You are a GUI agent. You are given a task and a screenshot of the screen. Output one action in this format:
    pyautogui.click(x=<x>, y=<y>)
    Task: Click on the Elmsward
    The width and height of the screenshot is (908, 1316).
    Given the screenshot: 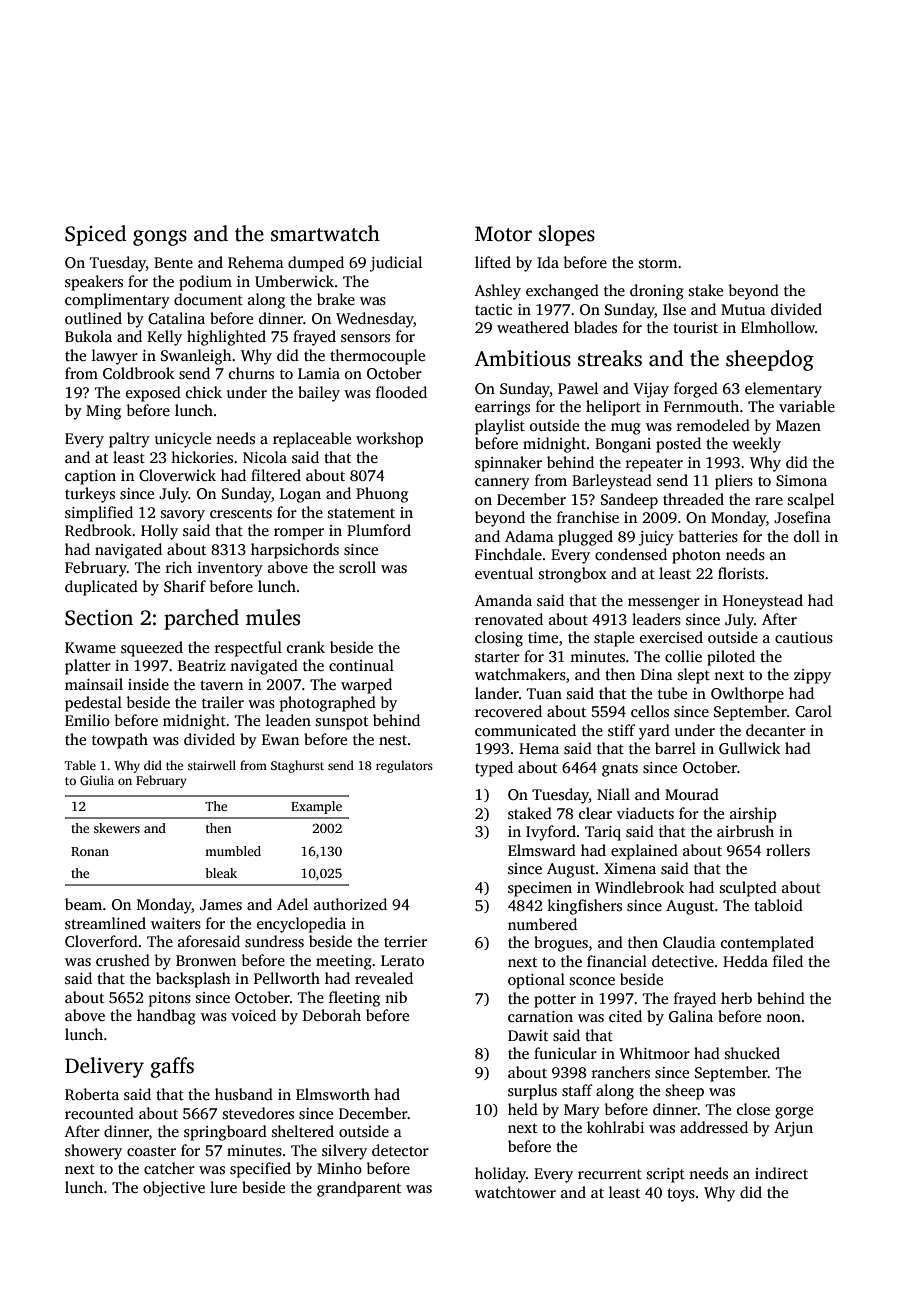 What is the action you would take?
    pyautogui.click(x=542, y=850)
